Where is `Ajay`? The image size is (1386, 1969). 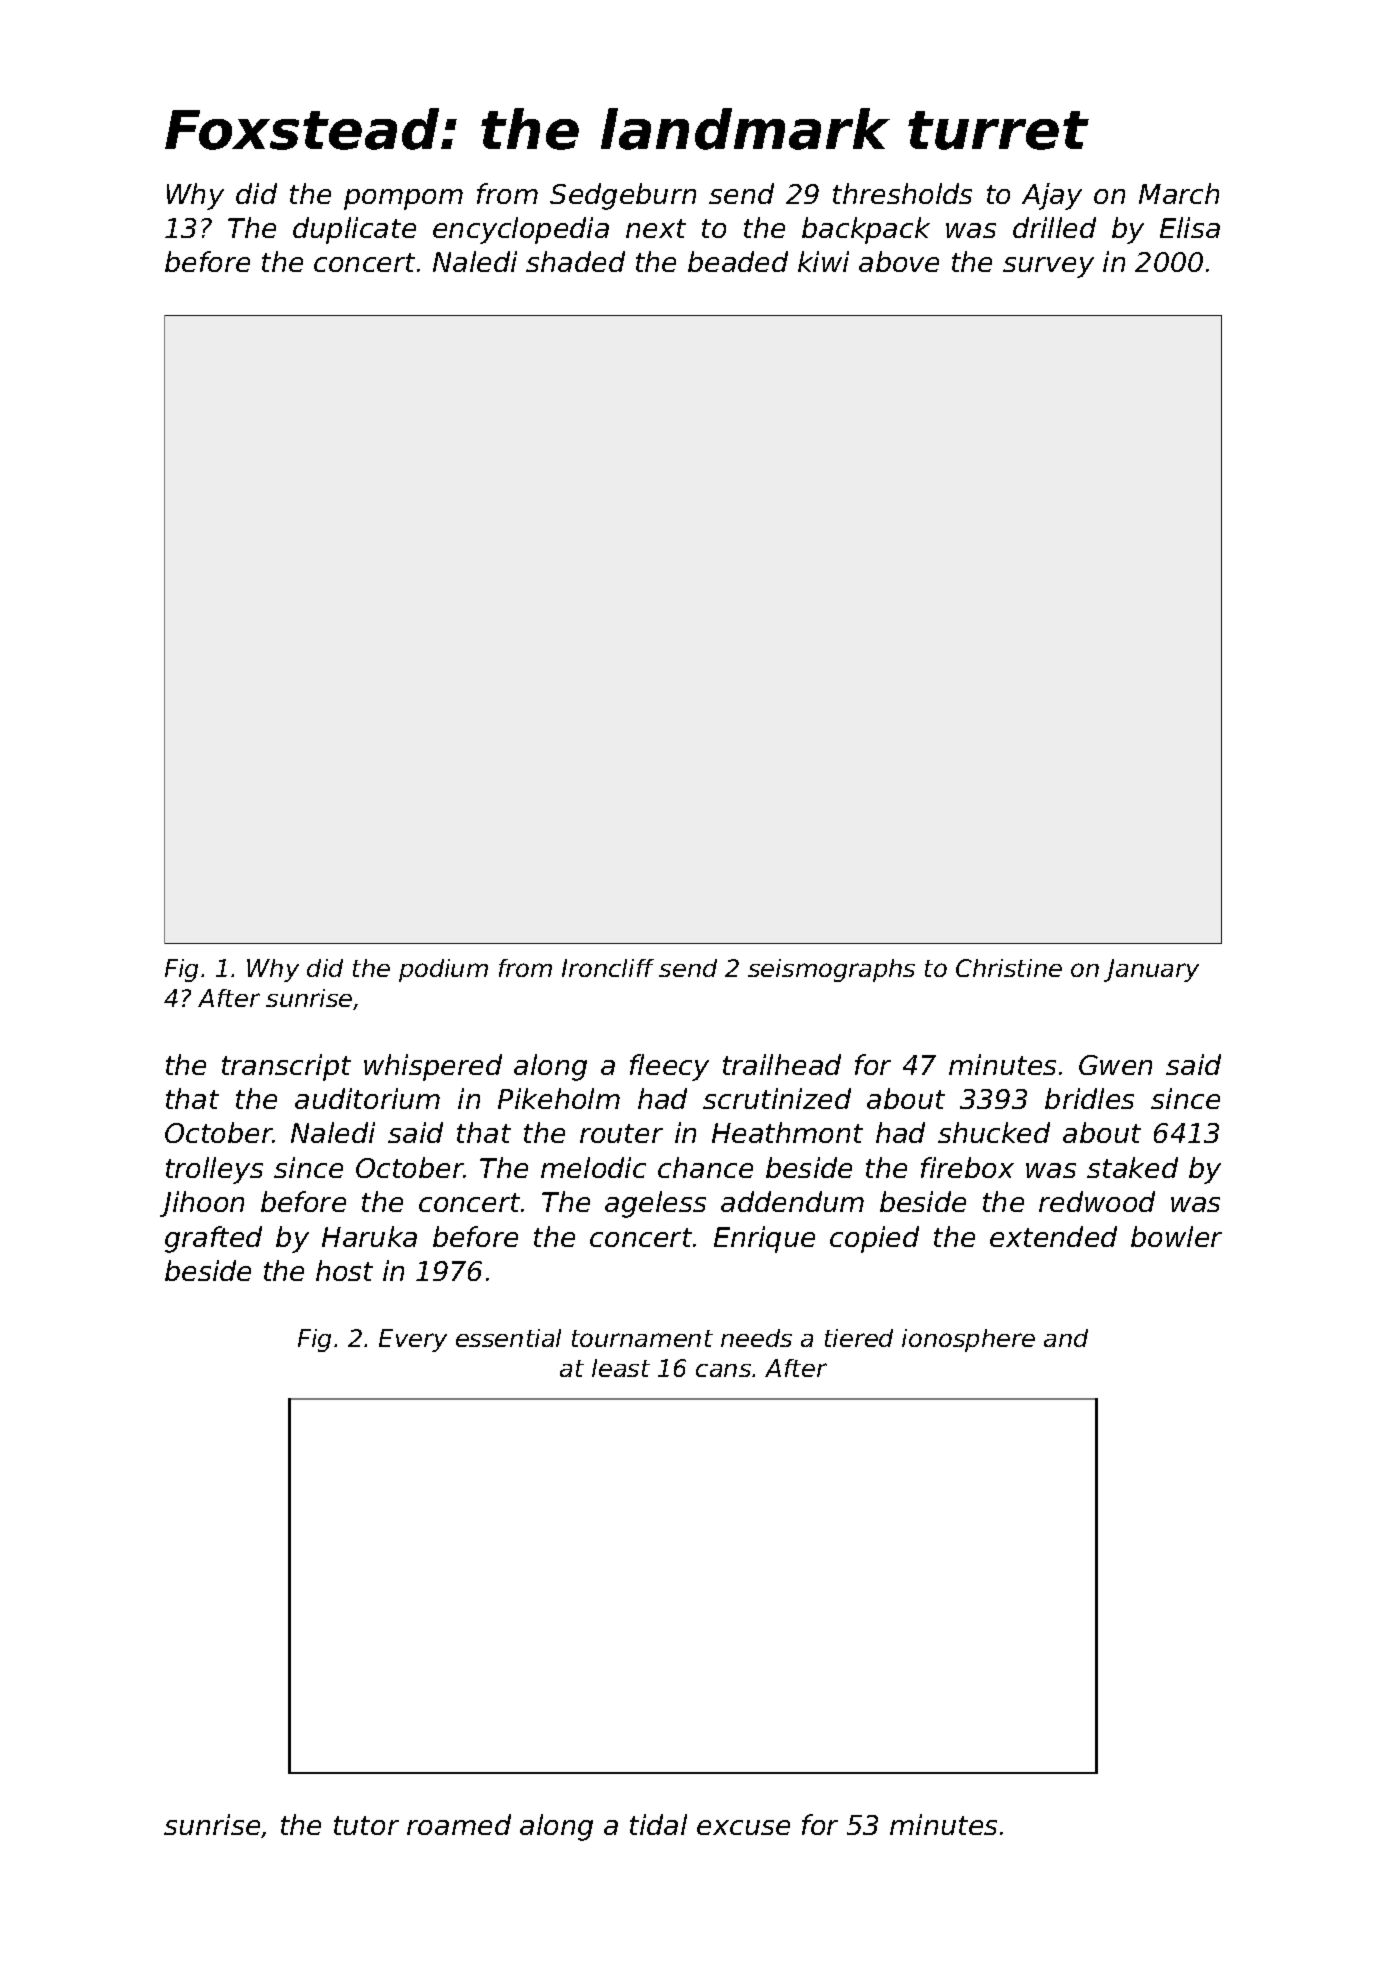 Ajay is located at coordinates (1052, 196).
